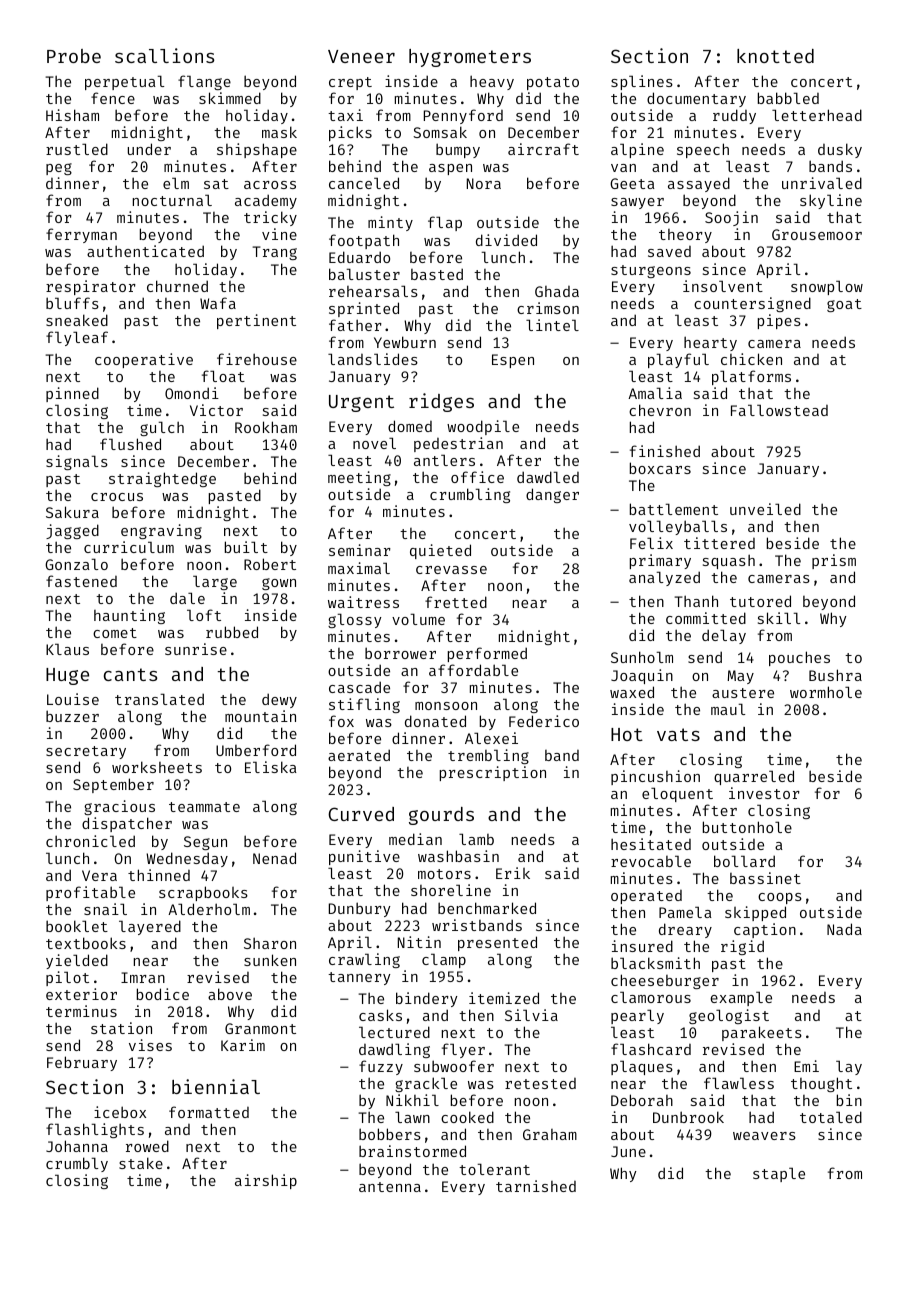 This screenshot has height=1316, width=908. I want to click on itemized, so click(504, 998).
